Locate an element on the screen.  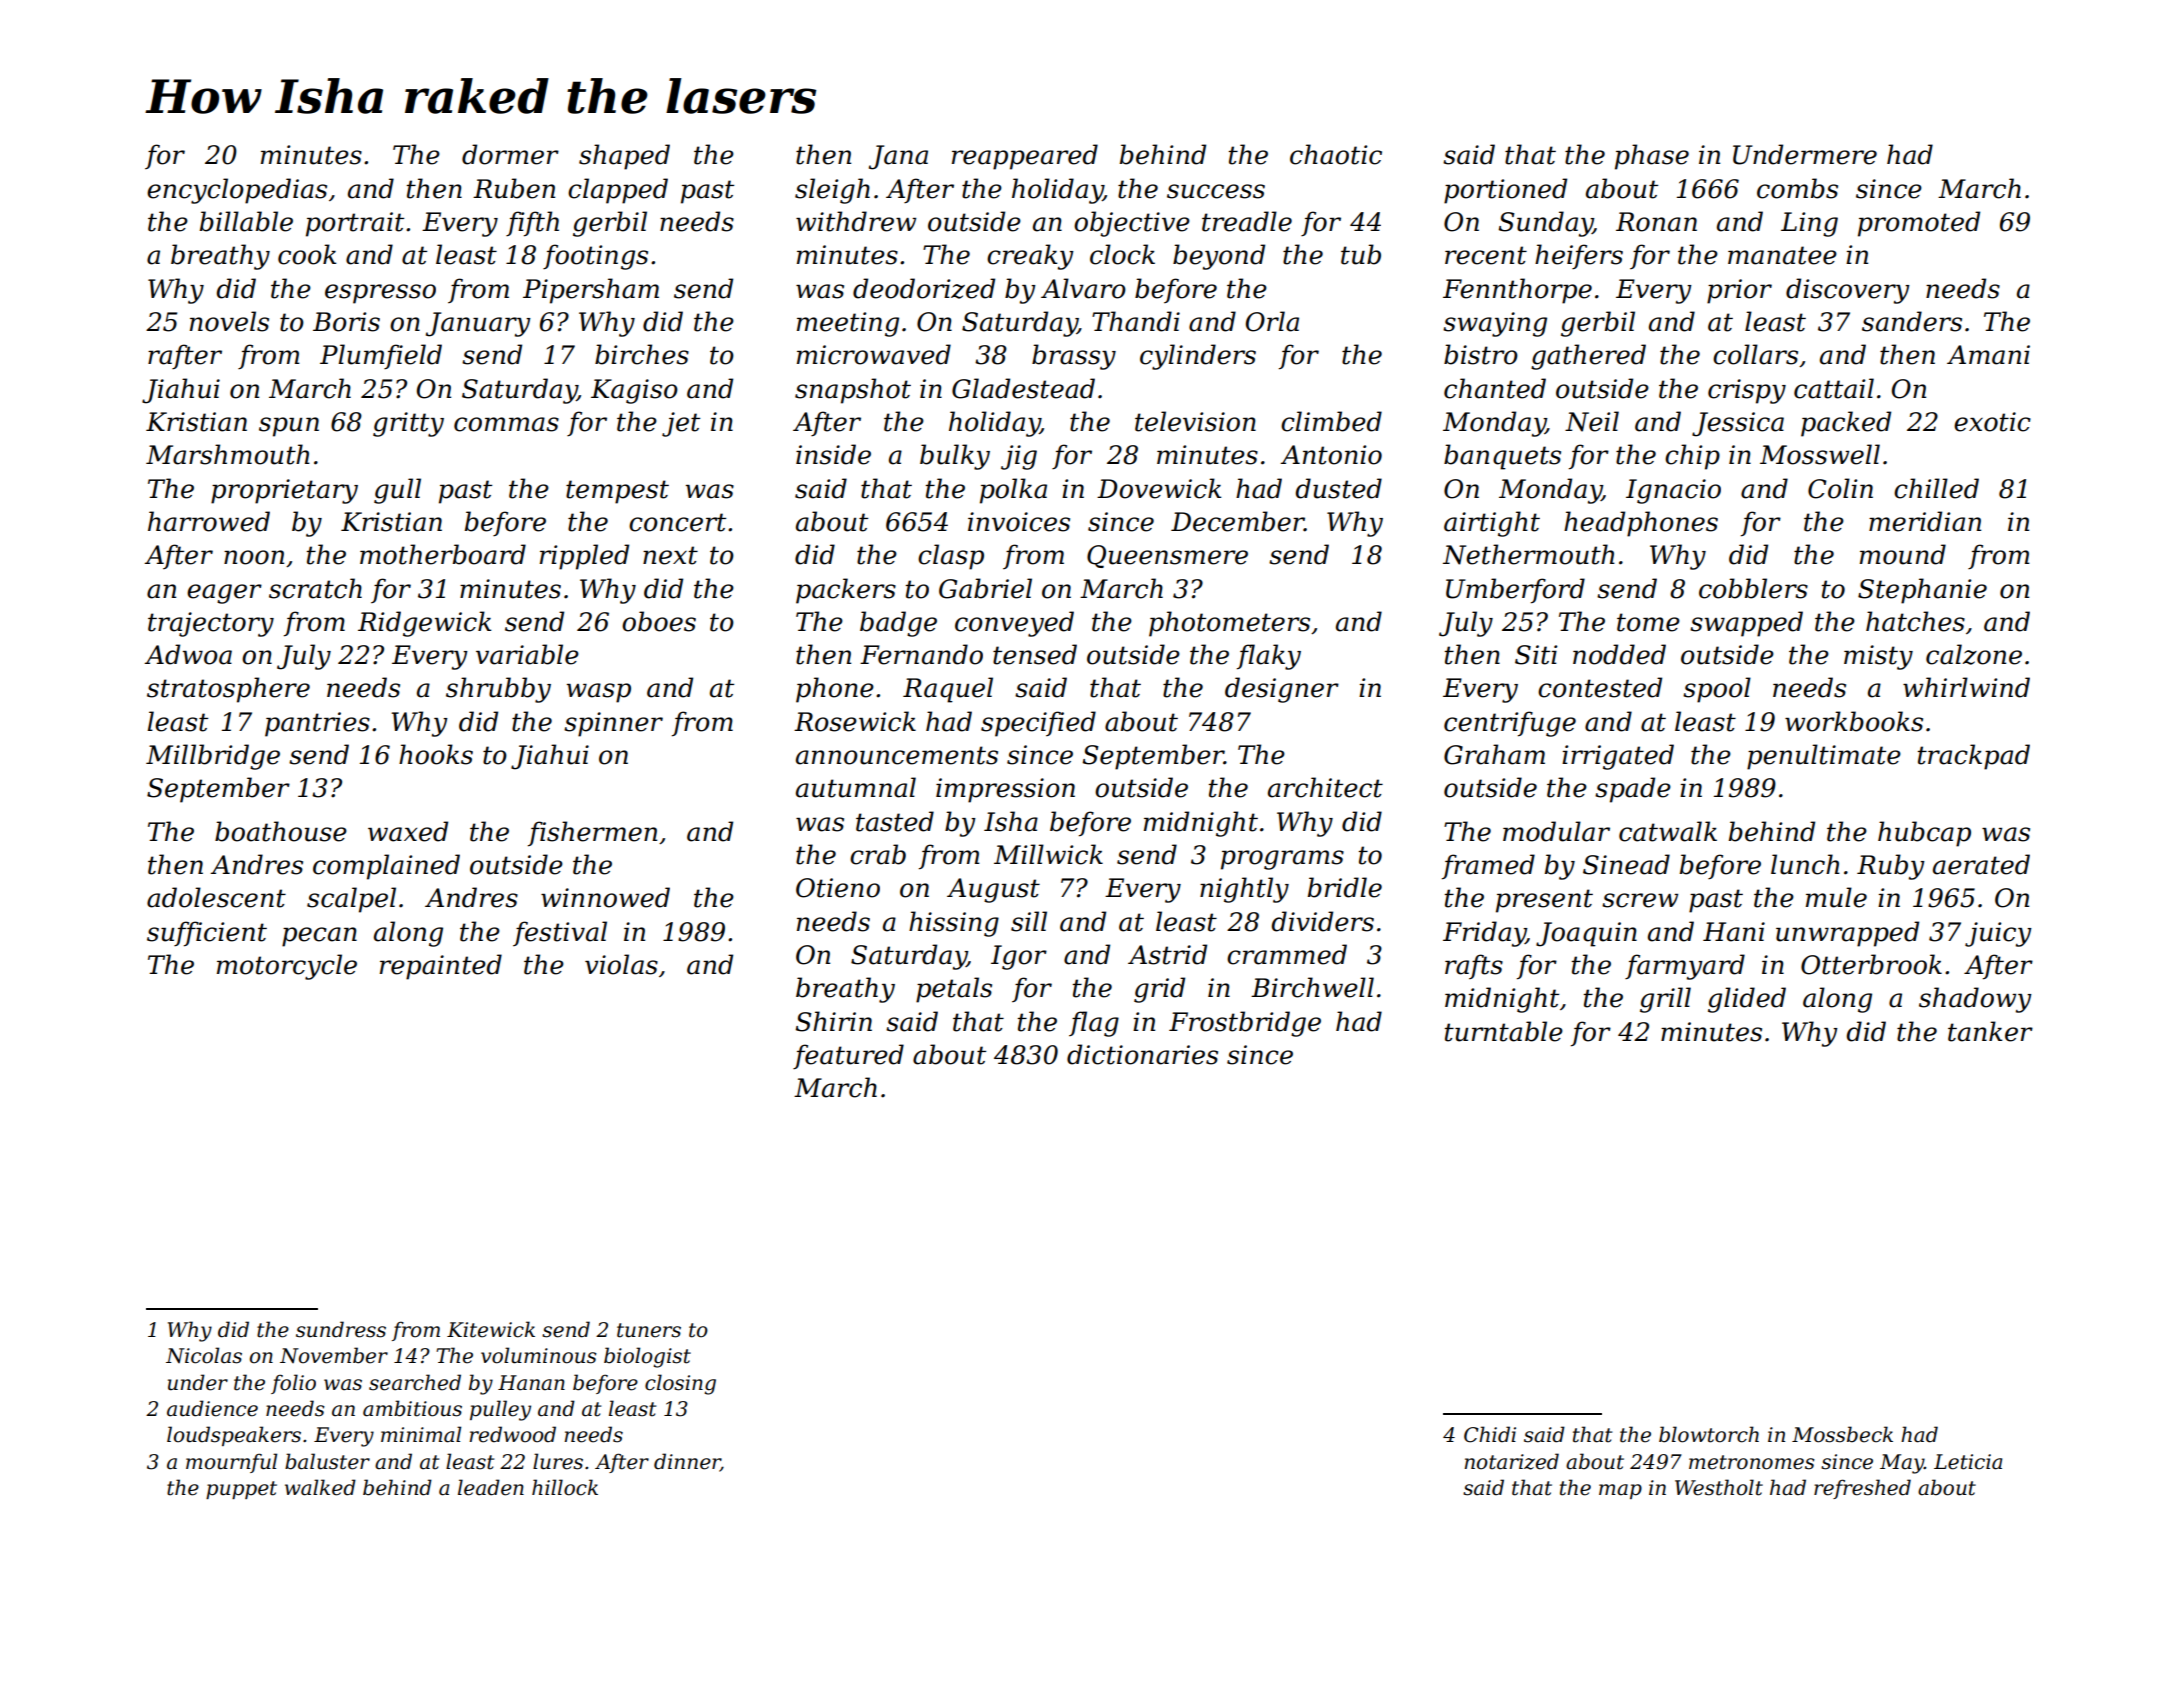
noon is located at coordinates (254, 557).
